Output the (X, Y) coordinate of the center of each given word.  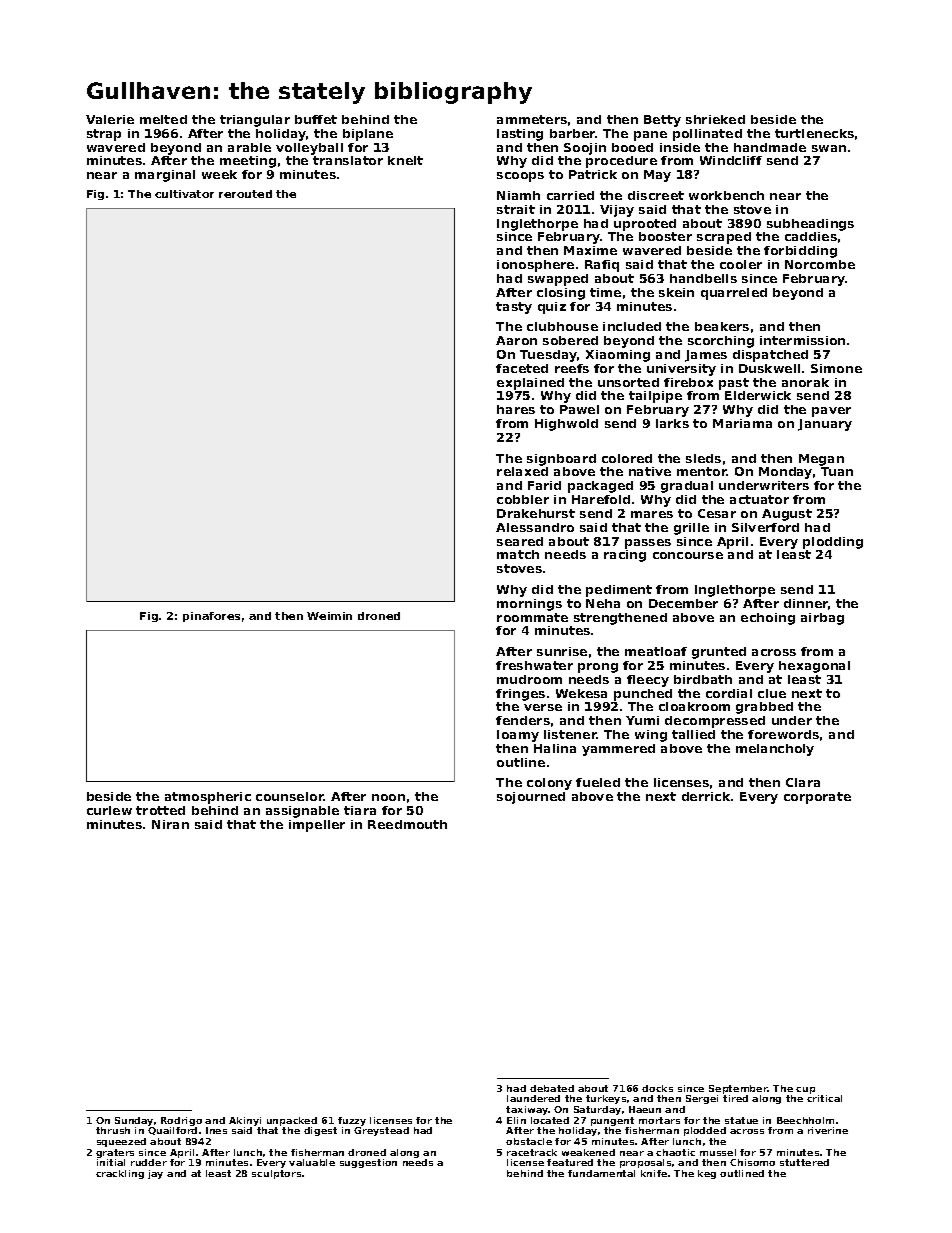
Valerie (110, 119)
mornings (529, 605)
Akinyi (245, 1121)
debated (552, 1088)
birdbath (703, 679)
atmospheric (208, 798)
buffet (316, 119)
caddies (811, 236)
